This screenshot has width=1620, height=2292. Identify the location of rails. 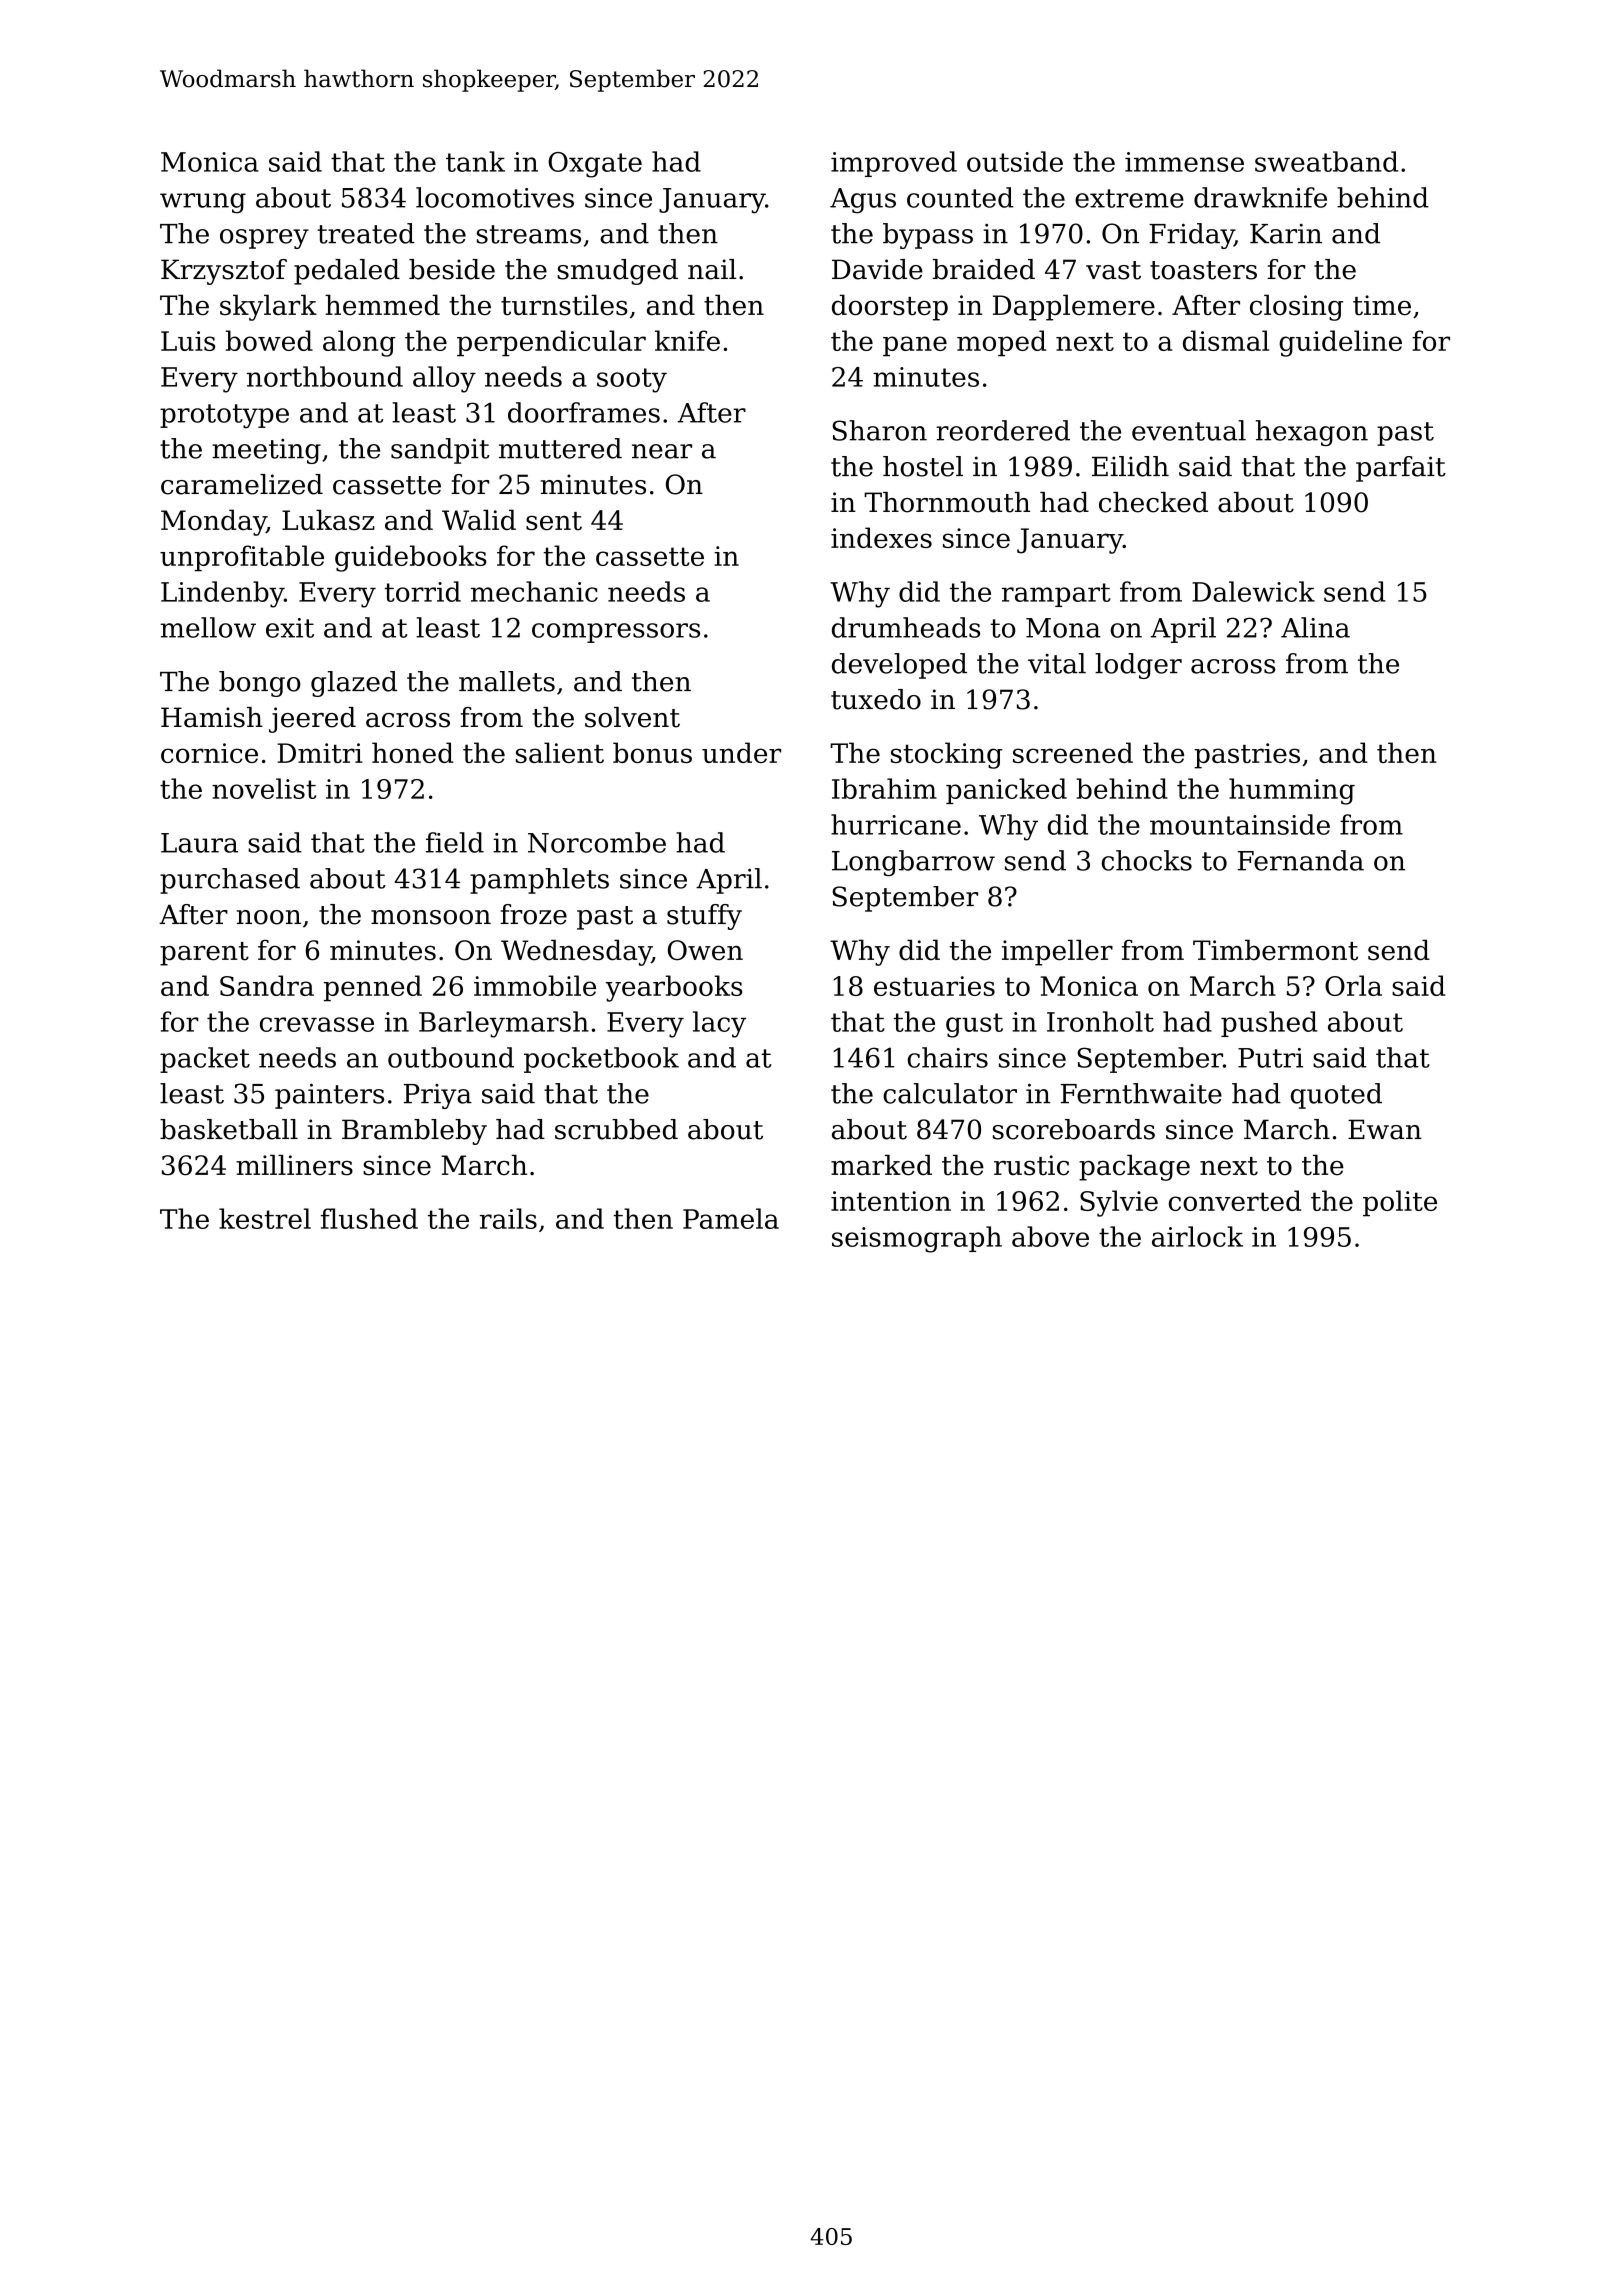
(508, 1218).
